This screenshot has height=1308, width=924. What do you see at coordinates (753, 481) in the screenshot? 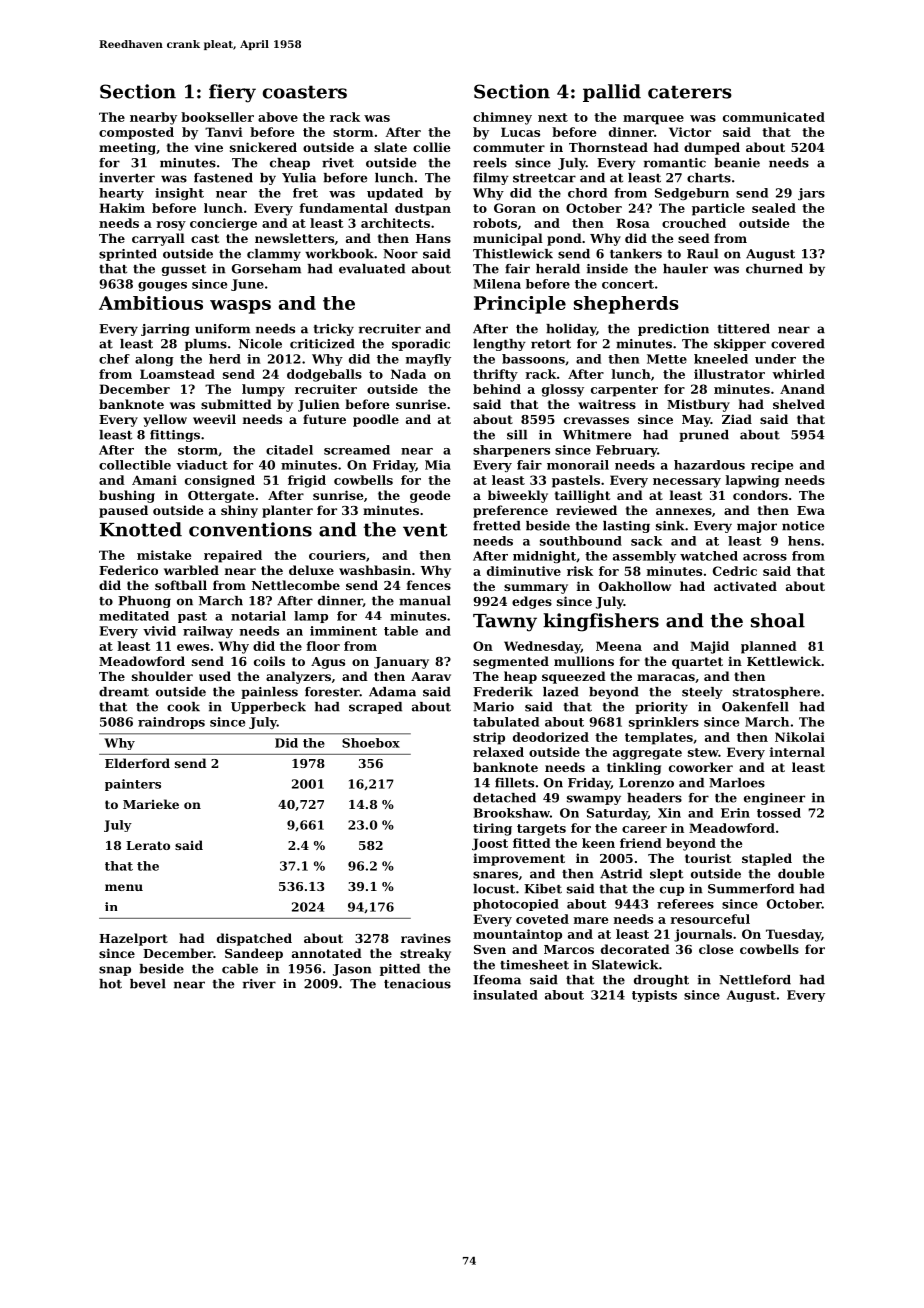
I see `lapwing` at bounding box center [753, 481].
